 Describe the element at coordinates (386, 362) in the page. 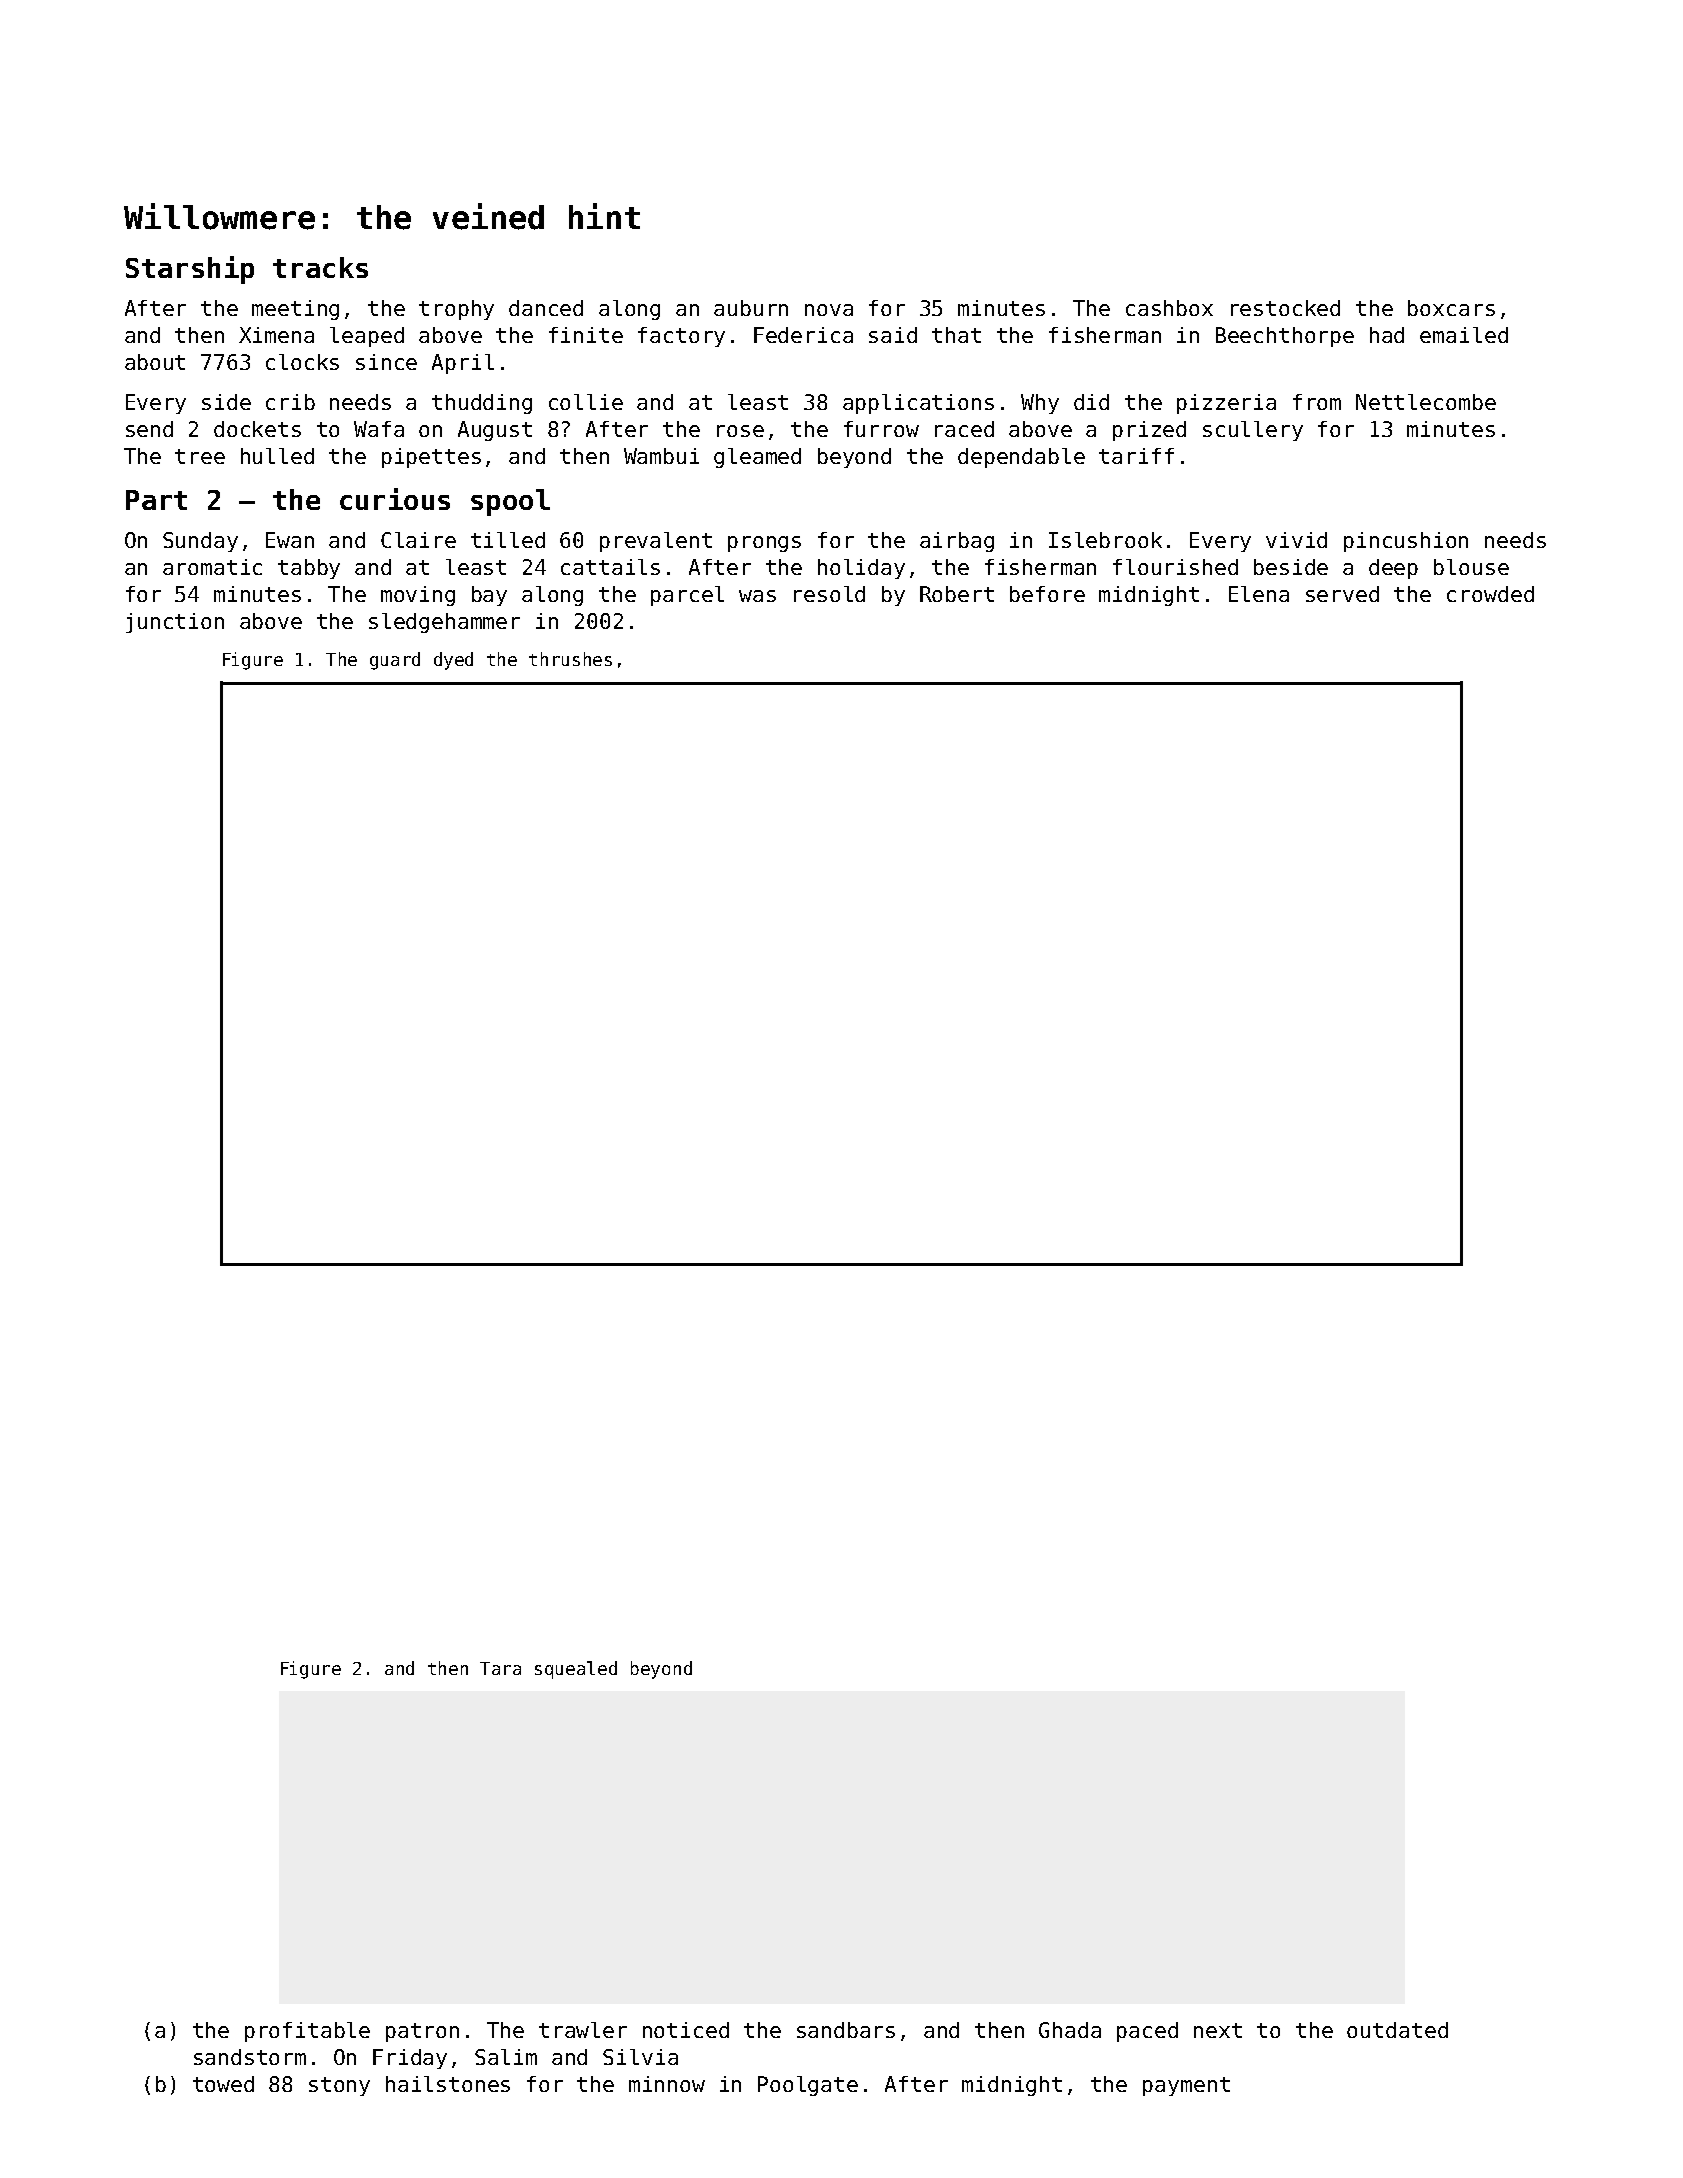

I see `since` at that location.
